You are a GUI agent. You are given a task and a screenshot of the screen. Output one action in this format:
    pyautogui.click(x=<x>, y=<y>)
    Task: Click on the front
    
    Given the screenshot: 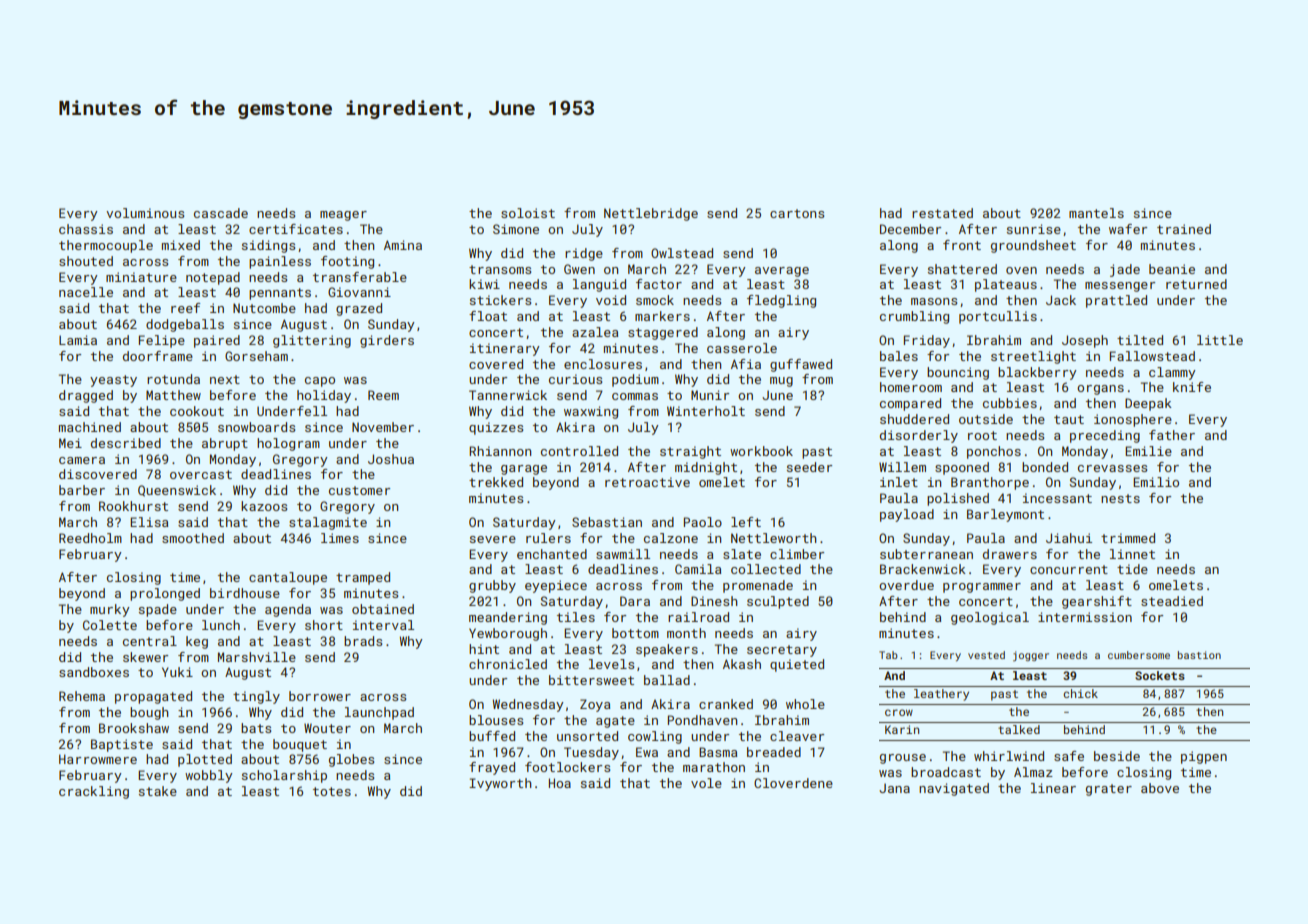 What is the action you would take?
    pyautogui.click(x=962, y=245)
